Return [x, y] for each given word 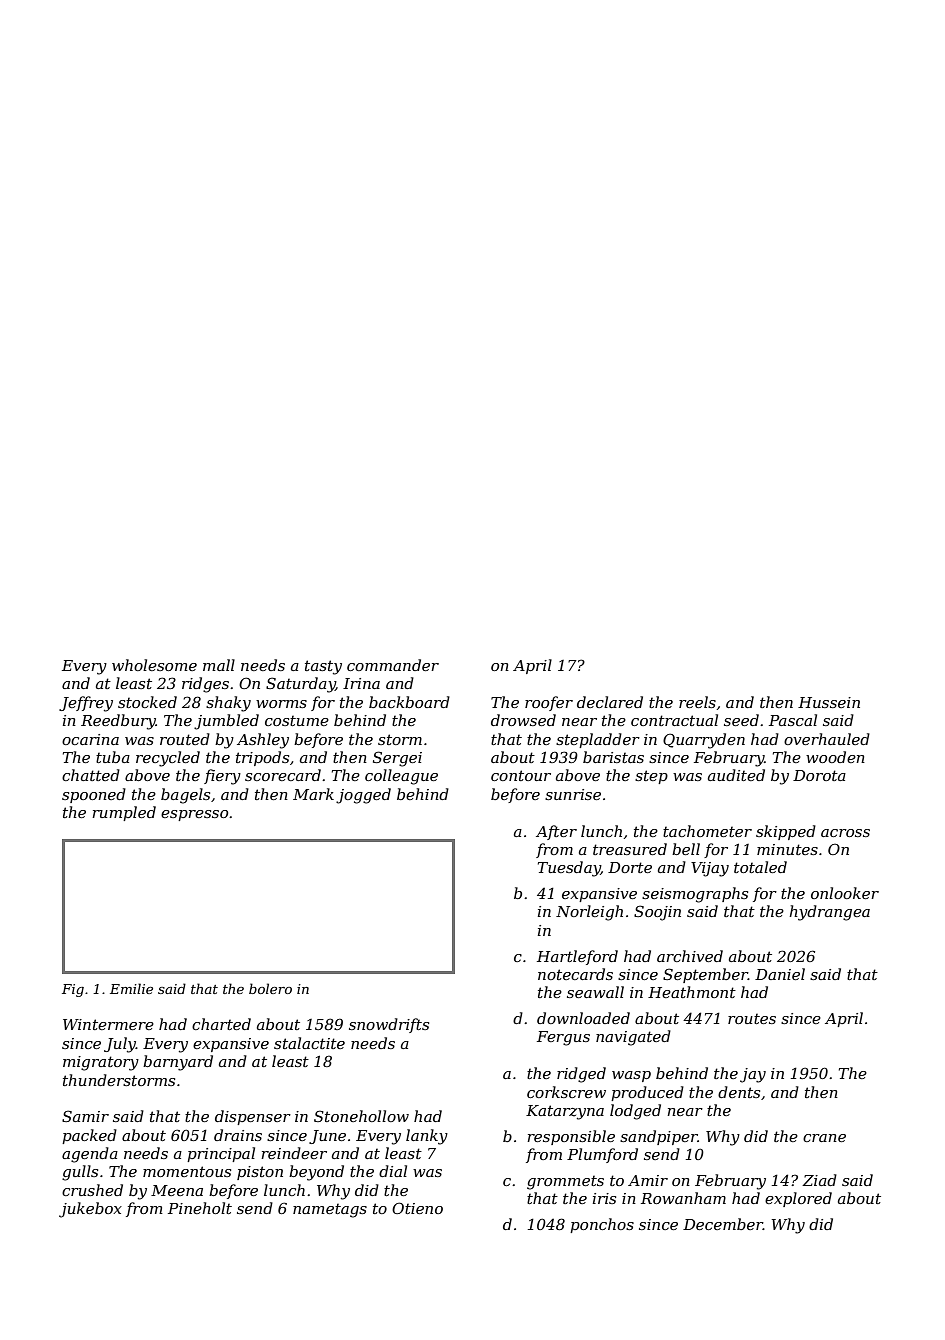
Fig [73, 990]
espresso [194, 815]
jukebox [90, 1210]
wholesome [154, 665]
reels [697, 702]
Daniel [780, 974]
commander [393, 665]
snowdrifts [389, 1025]
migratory [101, 1063]
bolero [270, 988]
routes [752, 1019]
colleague [401, 777]
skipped [786, 832]
